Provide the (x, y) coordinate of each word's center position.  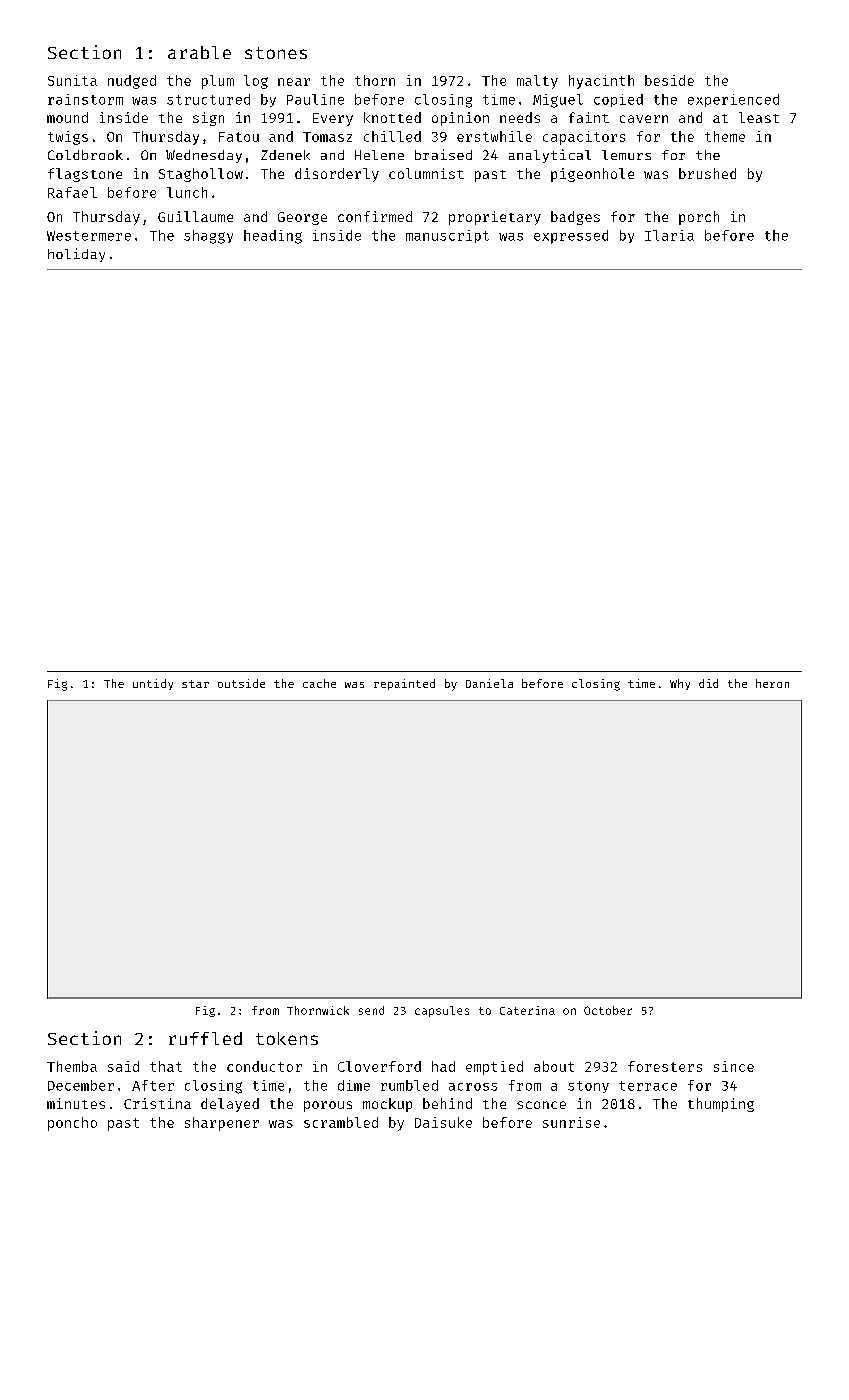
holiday (76, 255)
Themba (72, 1066)
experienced (733, 100)
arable (199, 52)
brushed (707, 173)
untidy (153, 684)
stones (276, 53)
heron (772, 683)
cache (319, 683)
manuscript (447, 236)
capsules (442, 1011)
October (608, 1010)
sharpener (222, 1124)
